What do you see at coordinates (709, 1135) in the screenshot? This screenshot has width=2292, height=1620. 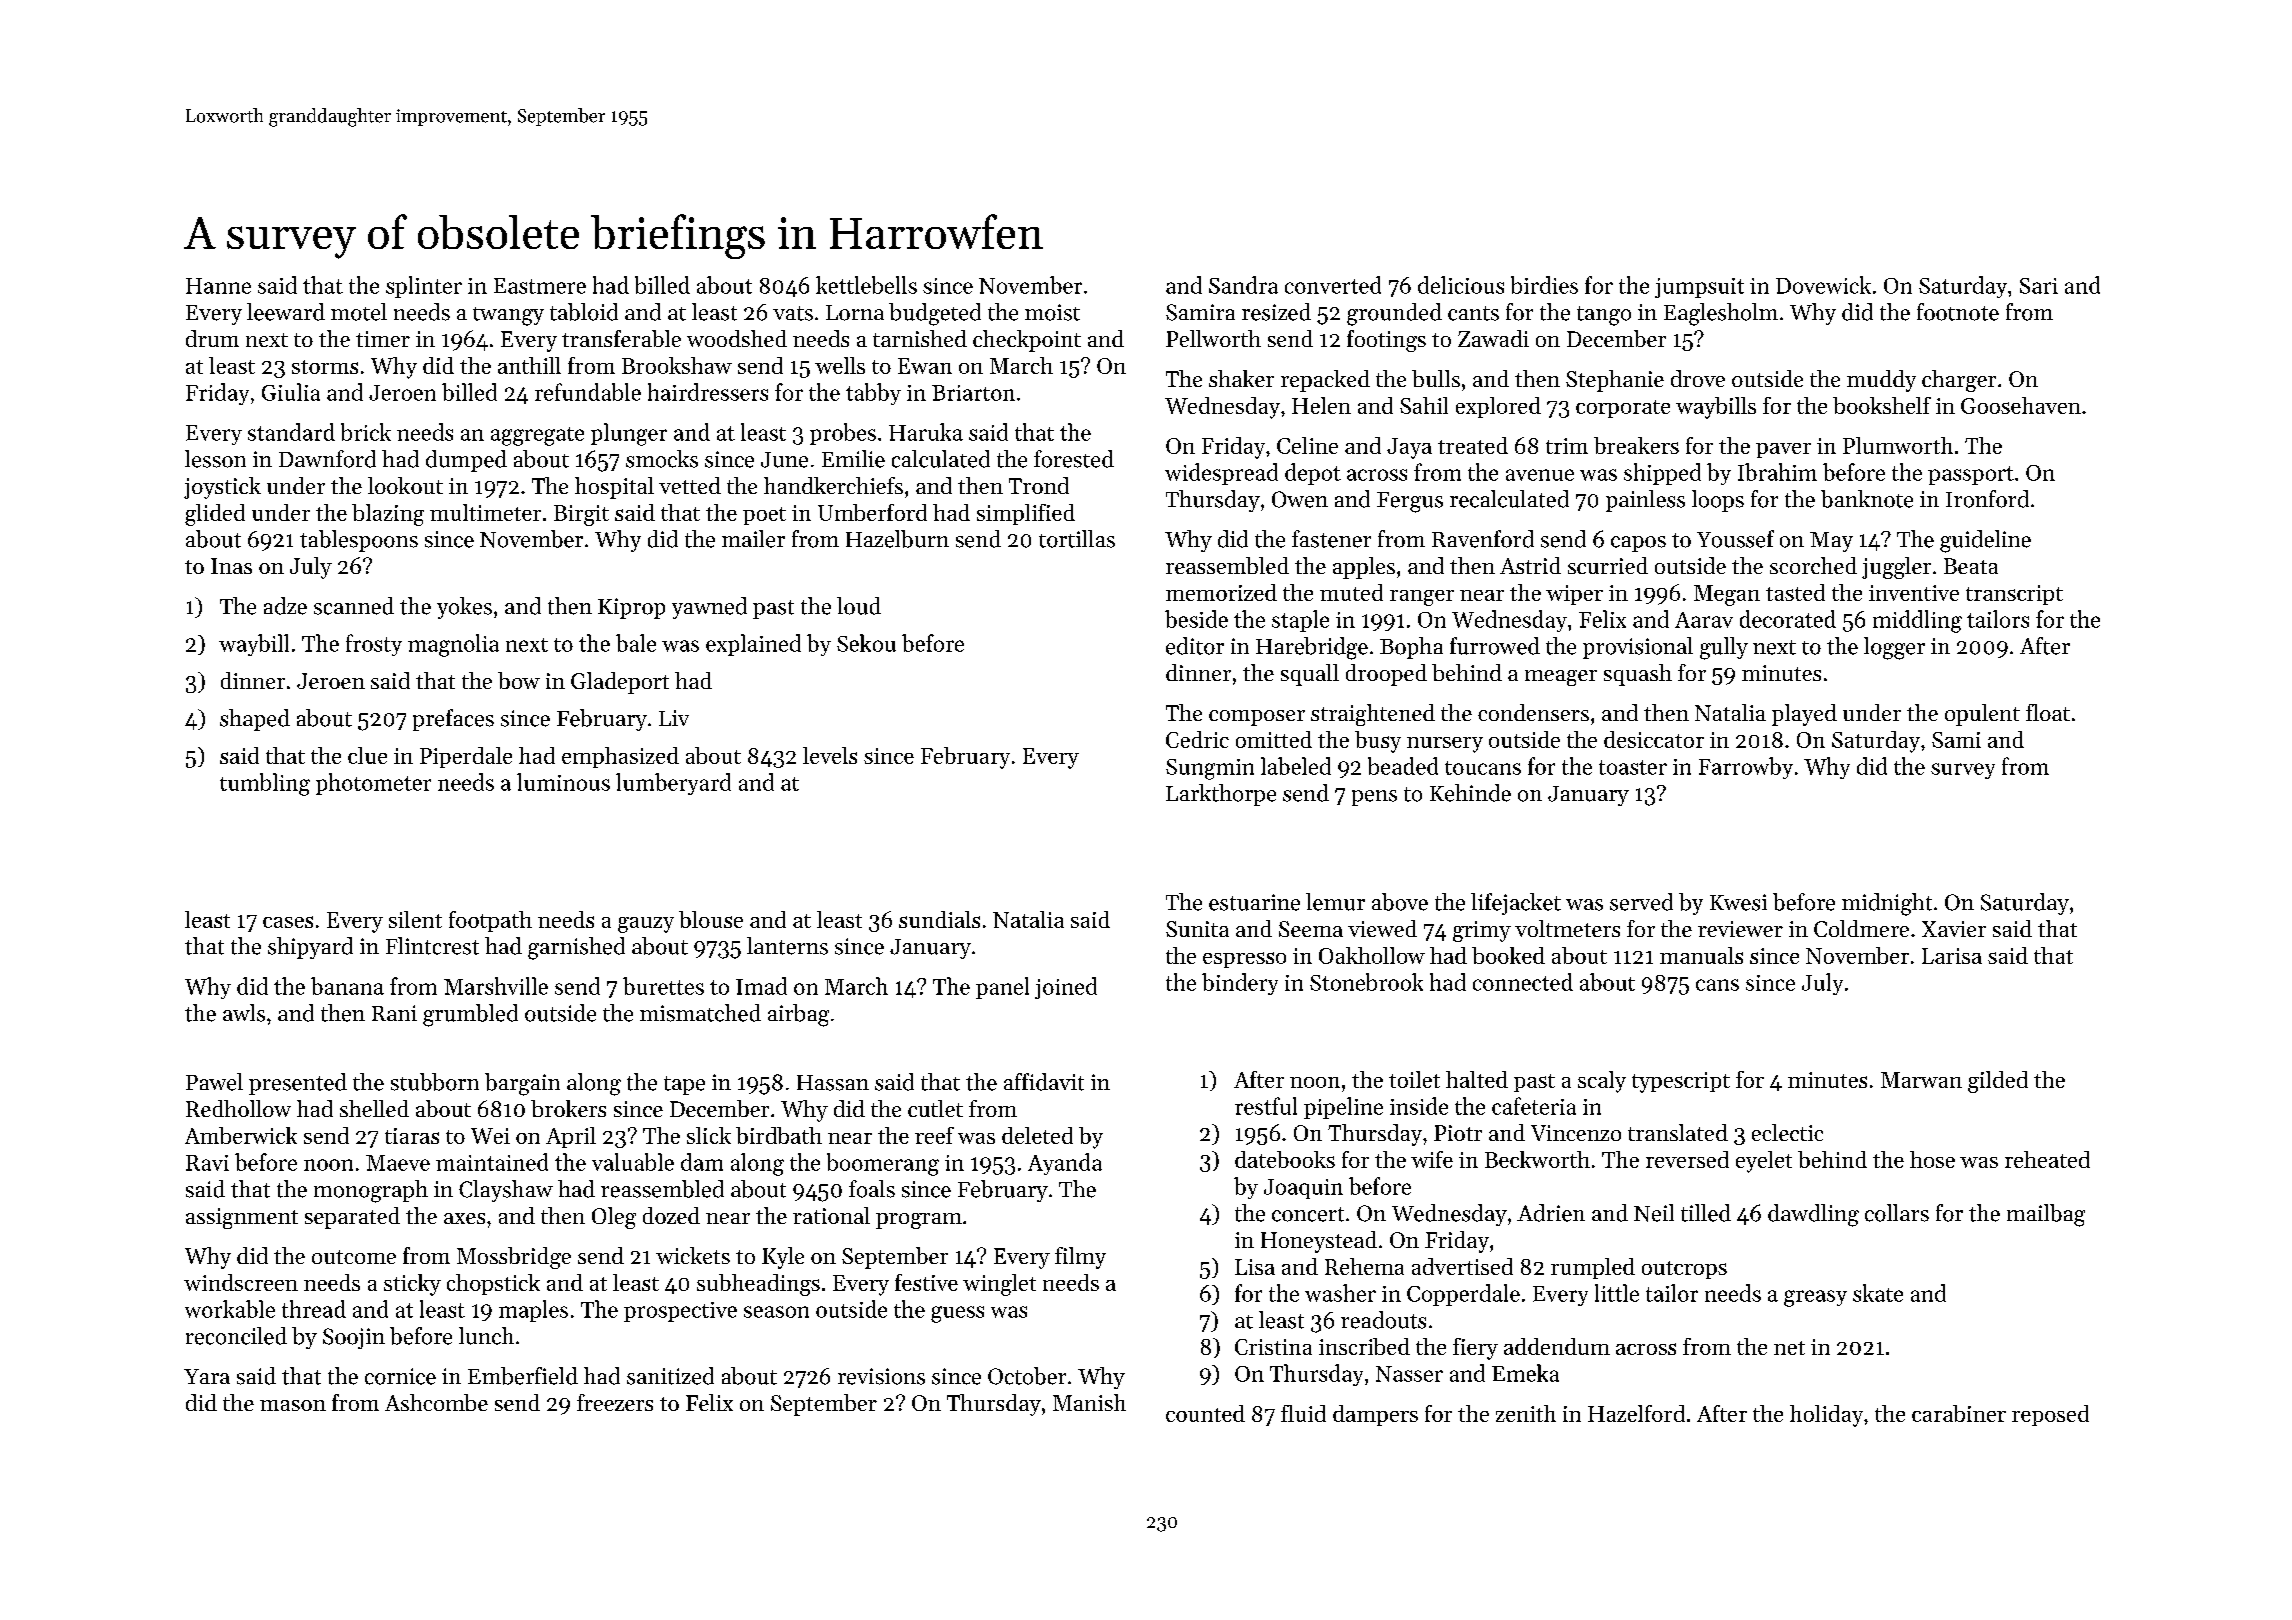 I see `slick` at bounding box center [709, 1135].
